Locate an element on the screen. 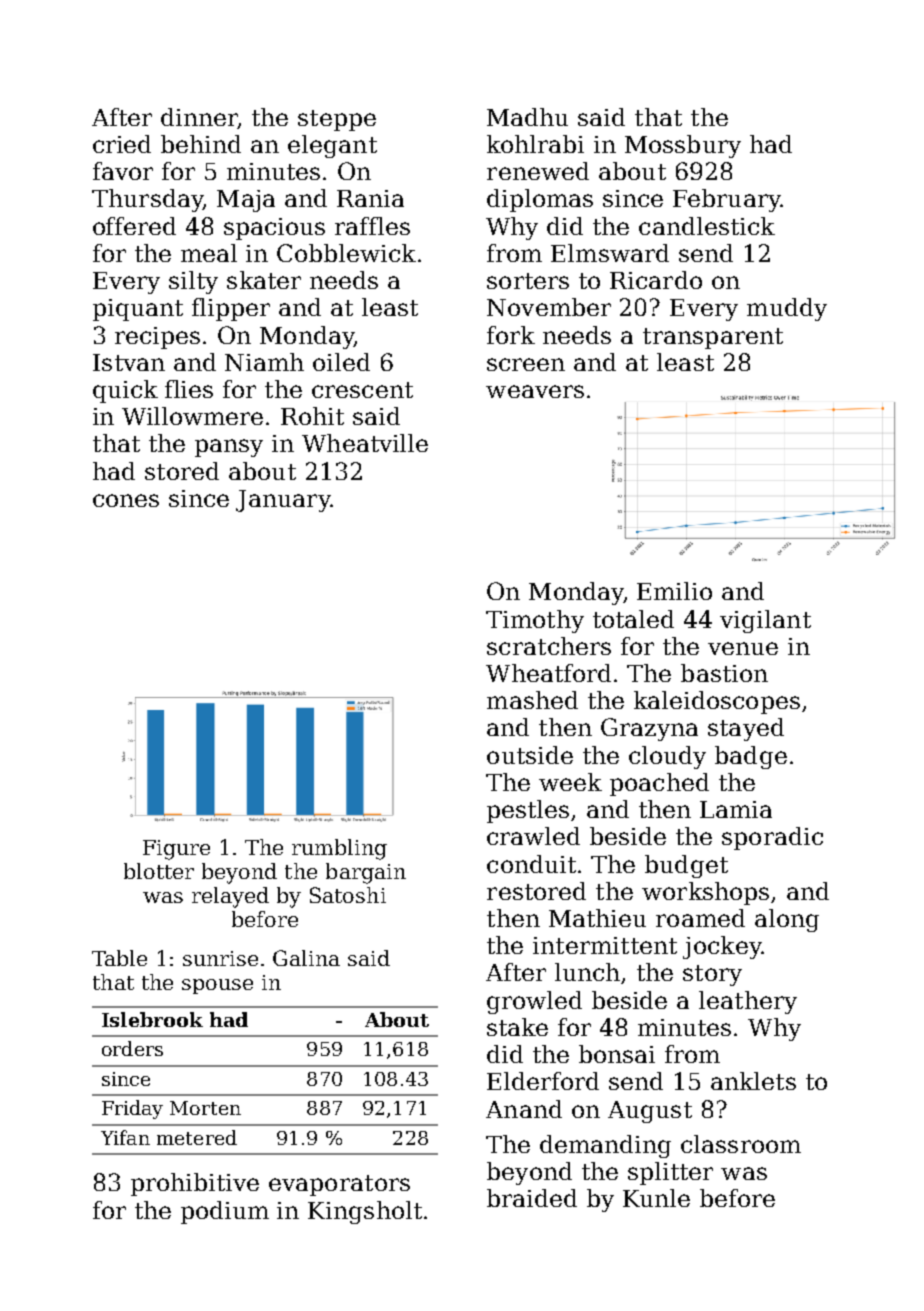 Image resolution: width=924 pixels, height=1311 pixels. steppe is located at coordinates (337, 120).
